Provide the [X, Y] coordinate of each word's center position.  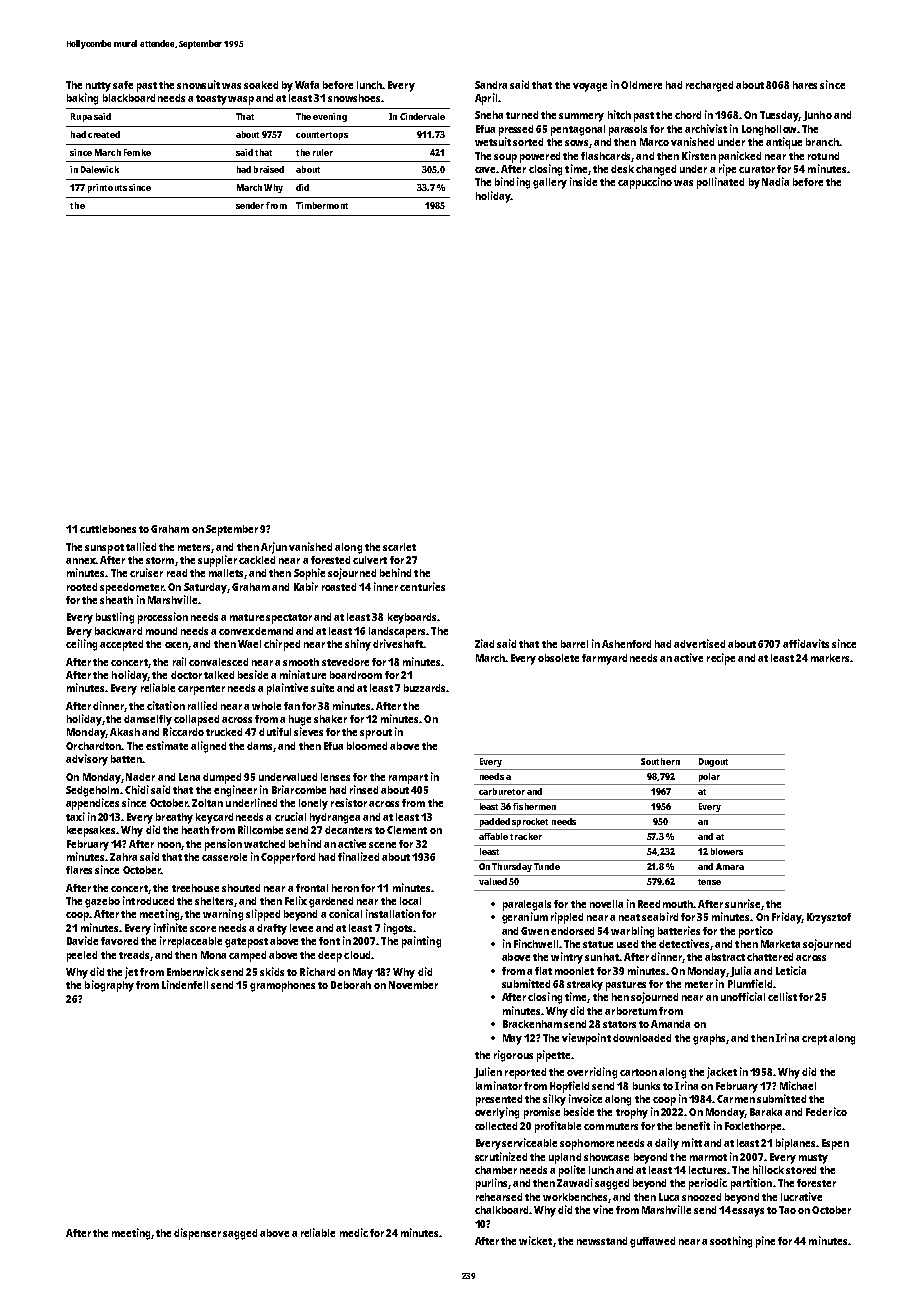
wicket [535, 1240]
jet [131, 973]
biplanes [796, 1144]
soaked [261, 85]
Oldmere [641, 85]
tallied [141, 546]
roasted [339, 587]
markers [830, 658]
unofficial [743, 996]
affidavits [806, 643]
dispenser [197, 1234]
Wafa [307, 85]
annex [81, 561]
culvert [370, 560]
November [413, 985]
